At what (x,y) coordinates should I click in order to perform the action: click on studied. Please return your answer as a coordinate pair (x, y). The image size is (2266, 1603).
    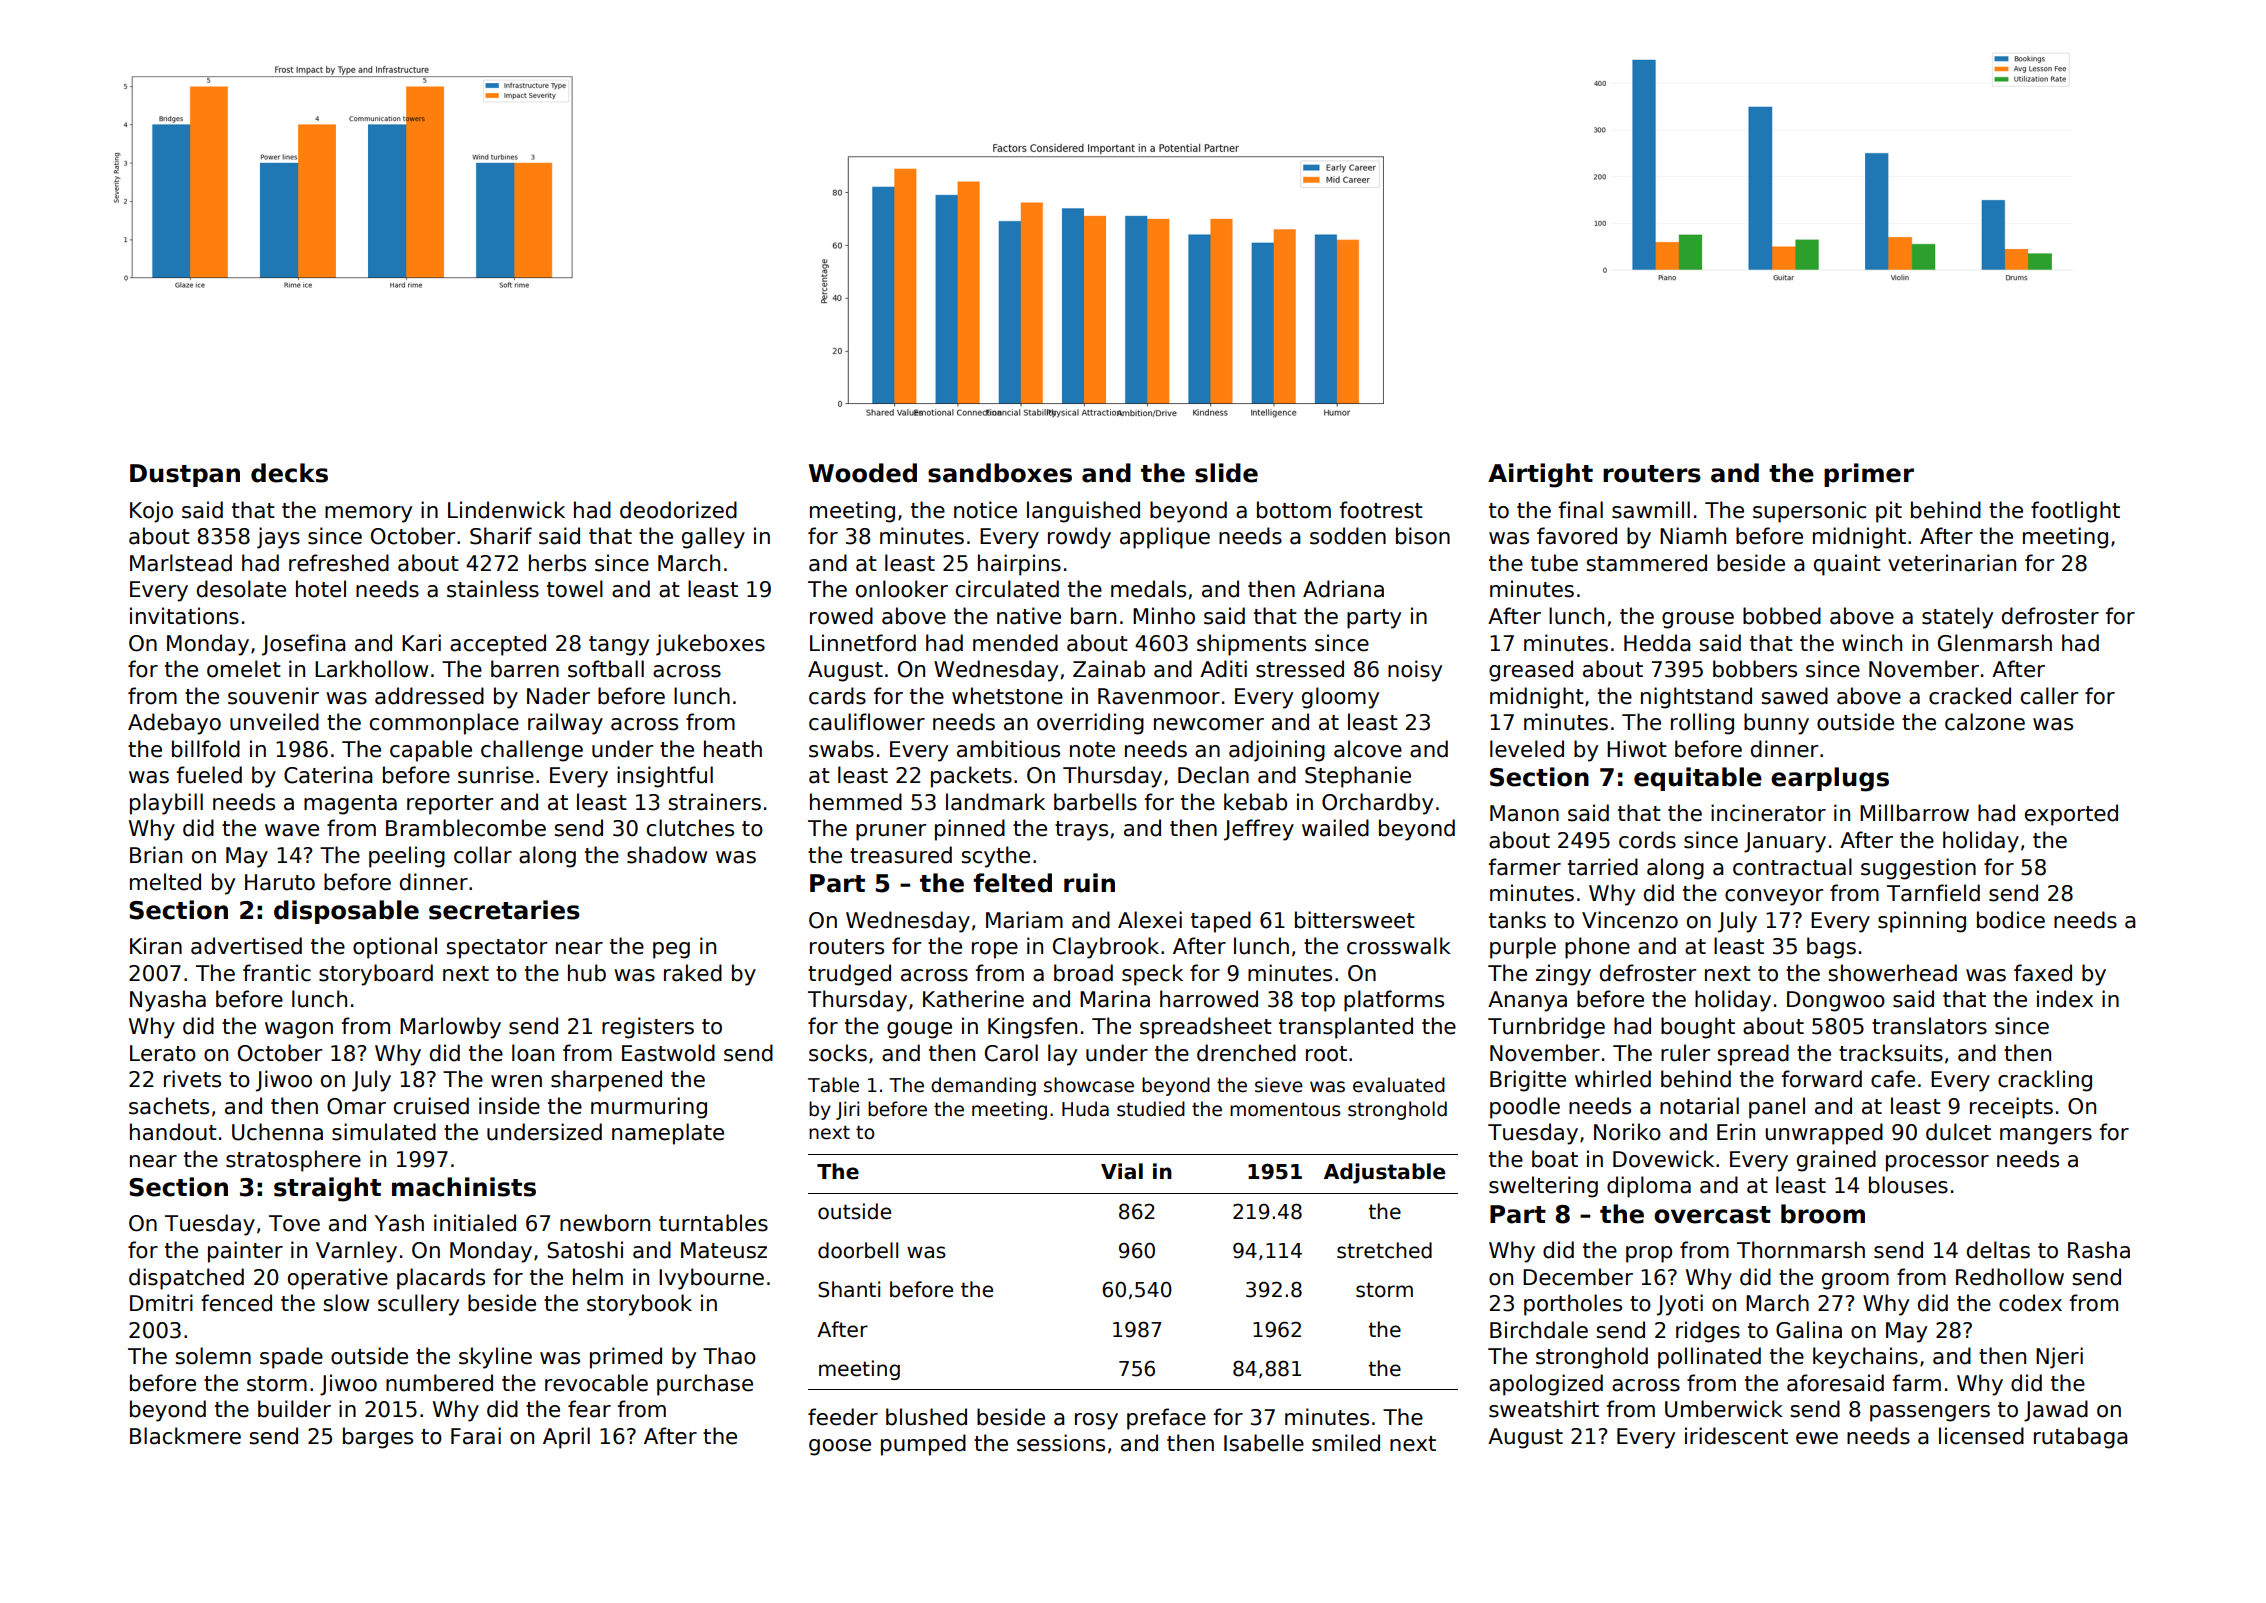
    Looking at the image, I should click on (1151, 1109).
